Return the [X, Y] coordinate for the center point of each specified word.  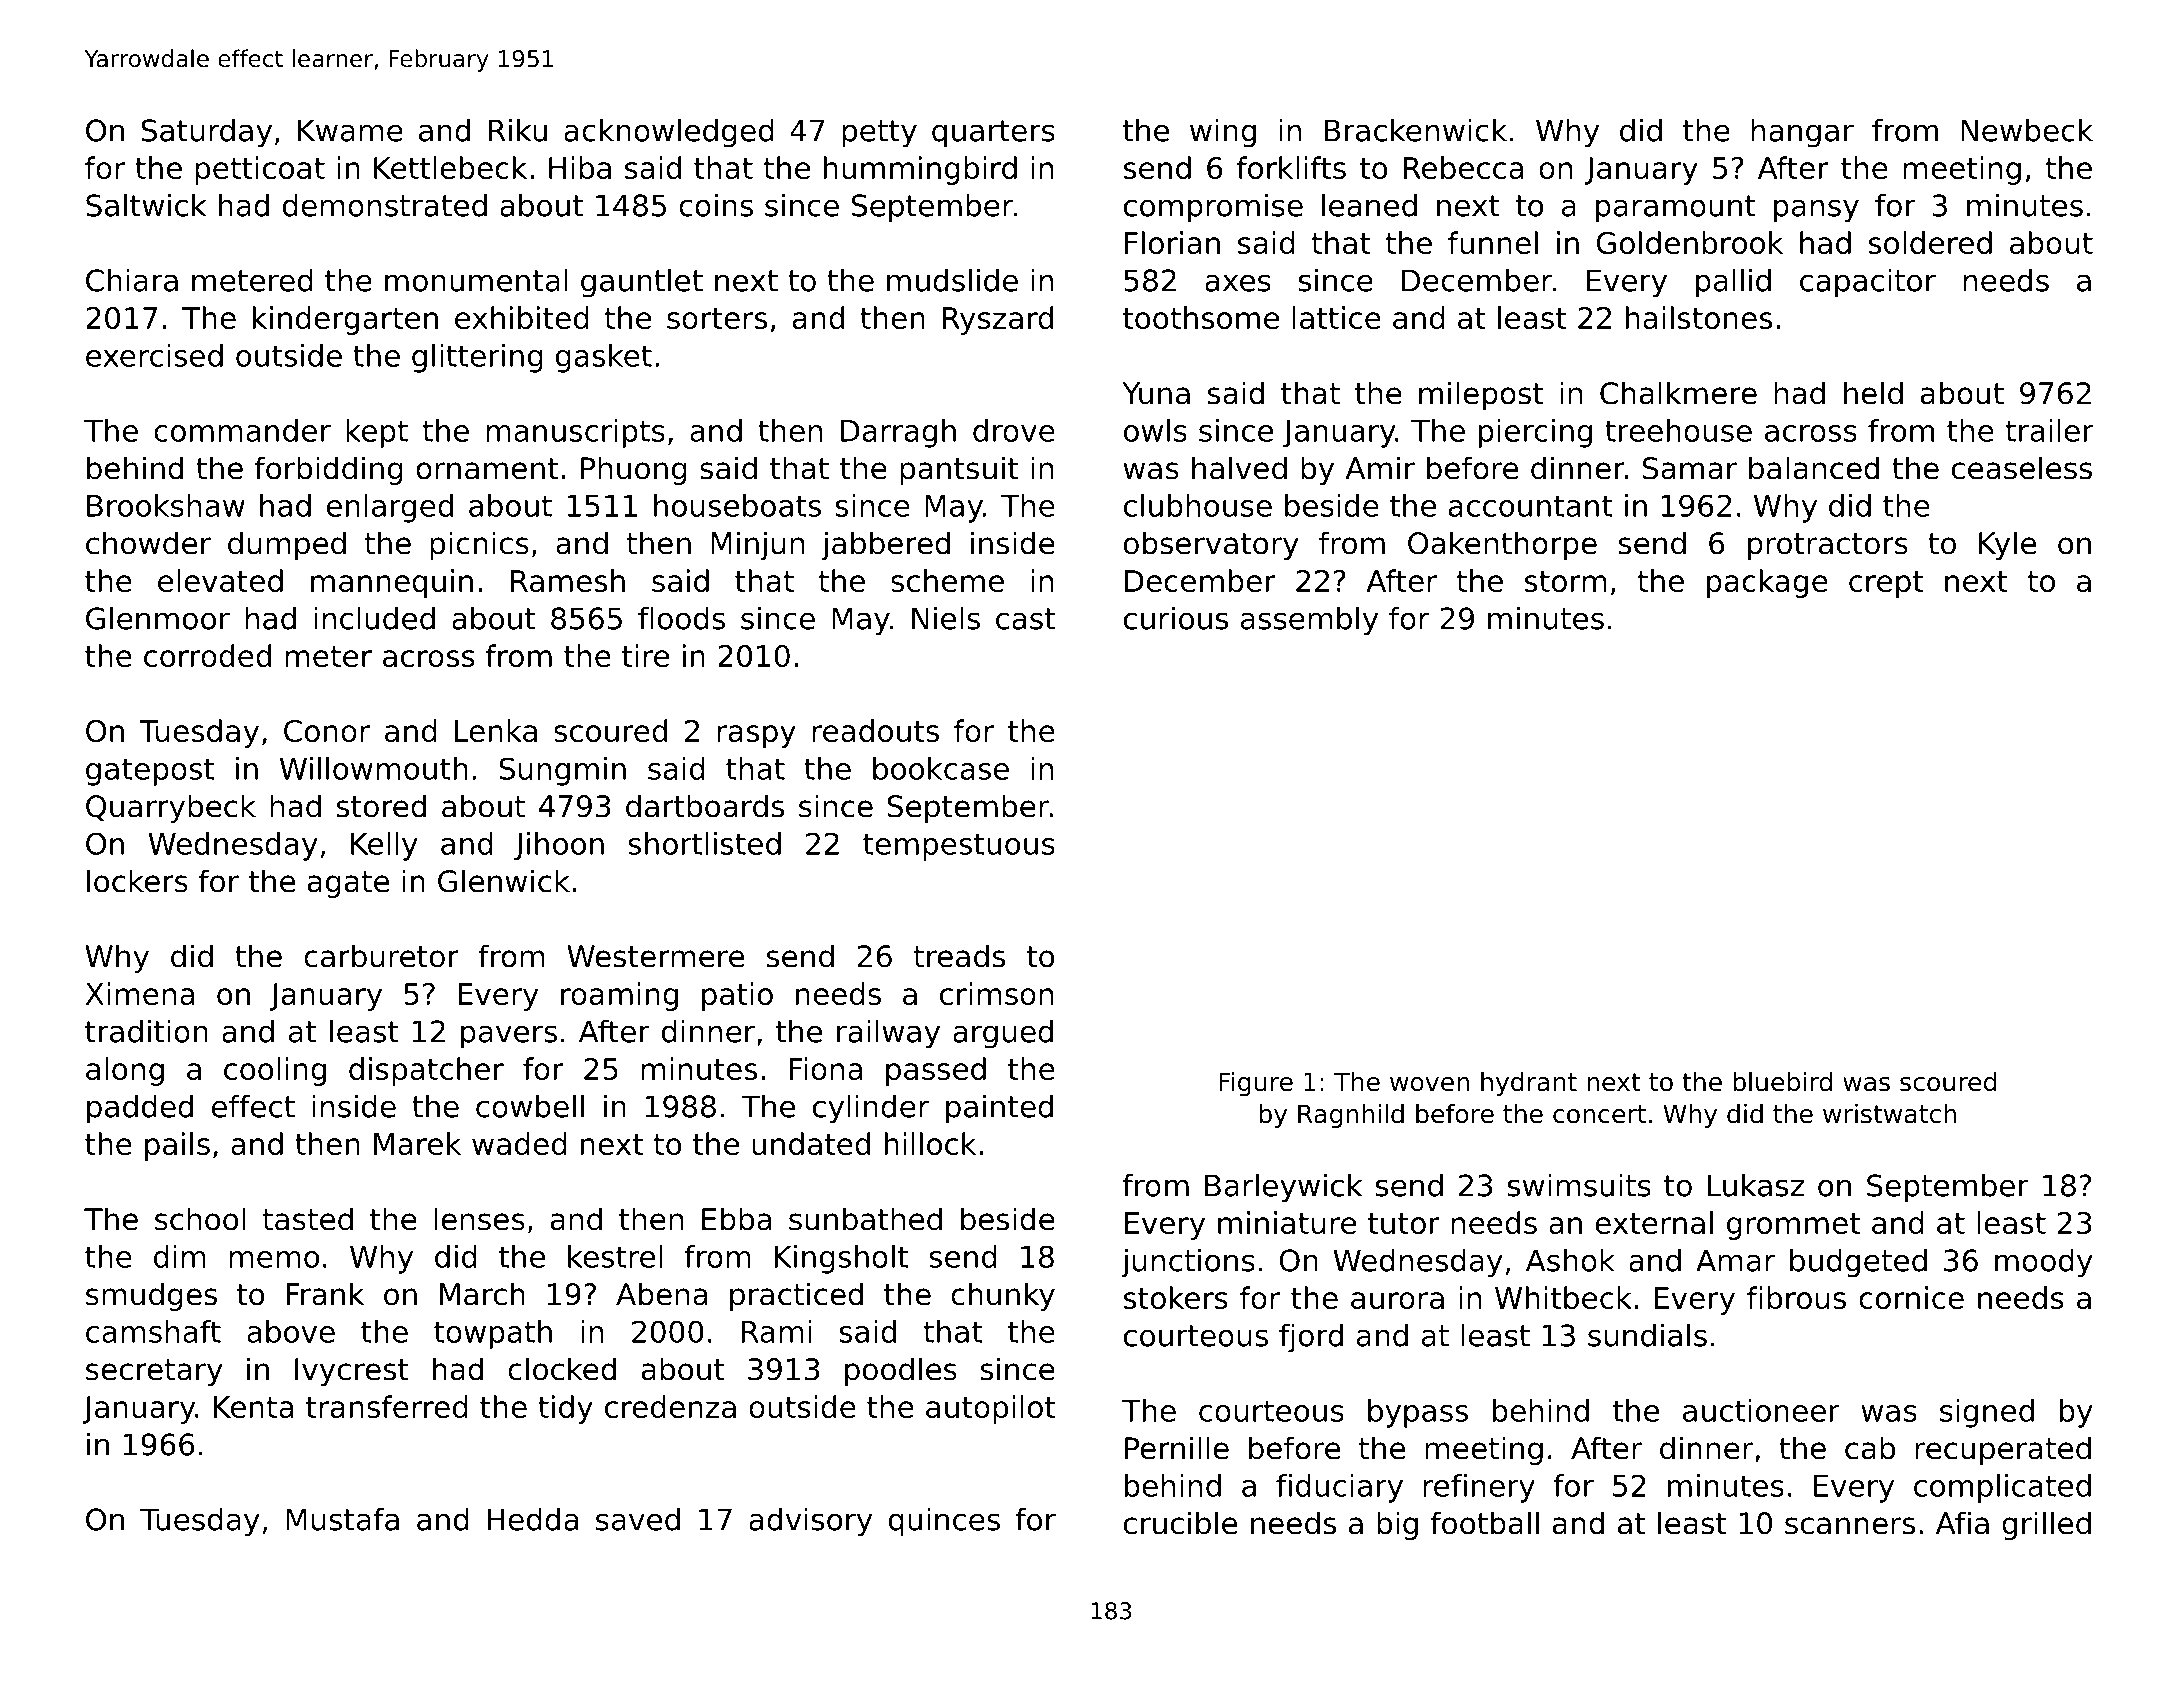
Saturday [206, 133]
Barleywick [1283, 1188]
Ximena [139, 993]
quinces [944, 1522]
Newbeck [2027, 130]
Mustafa [342, 1519]
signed [1987, 1413]
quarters [993, 134]
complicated [2002, 1488]
